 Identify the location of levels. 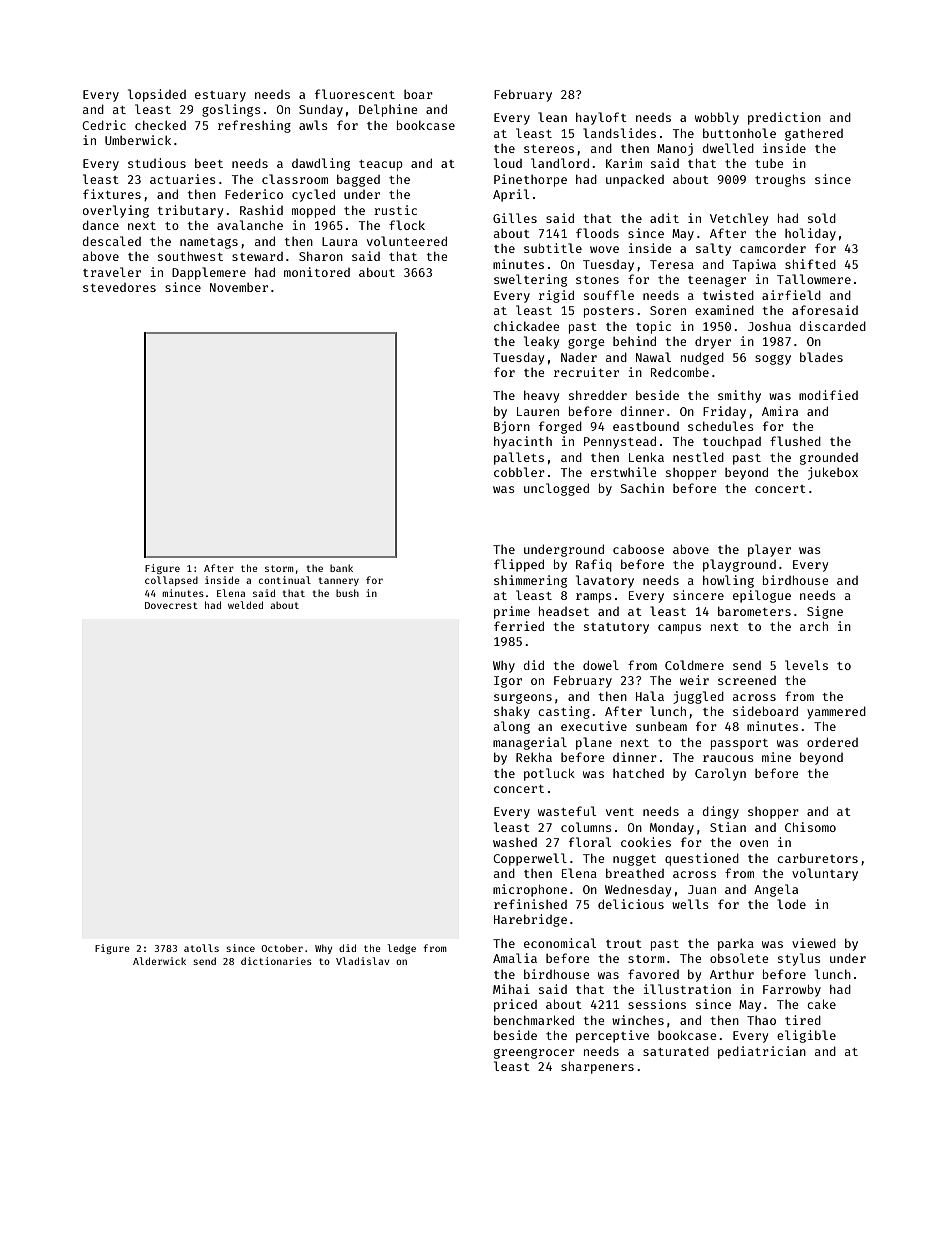
(806, 665).
